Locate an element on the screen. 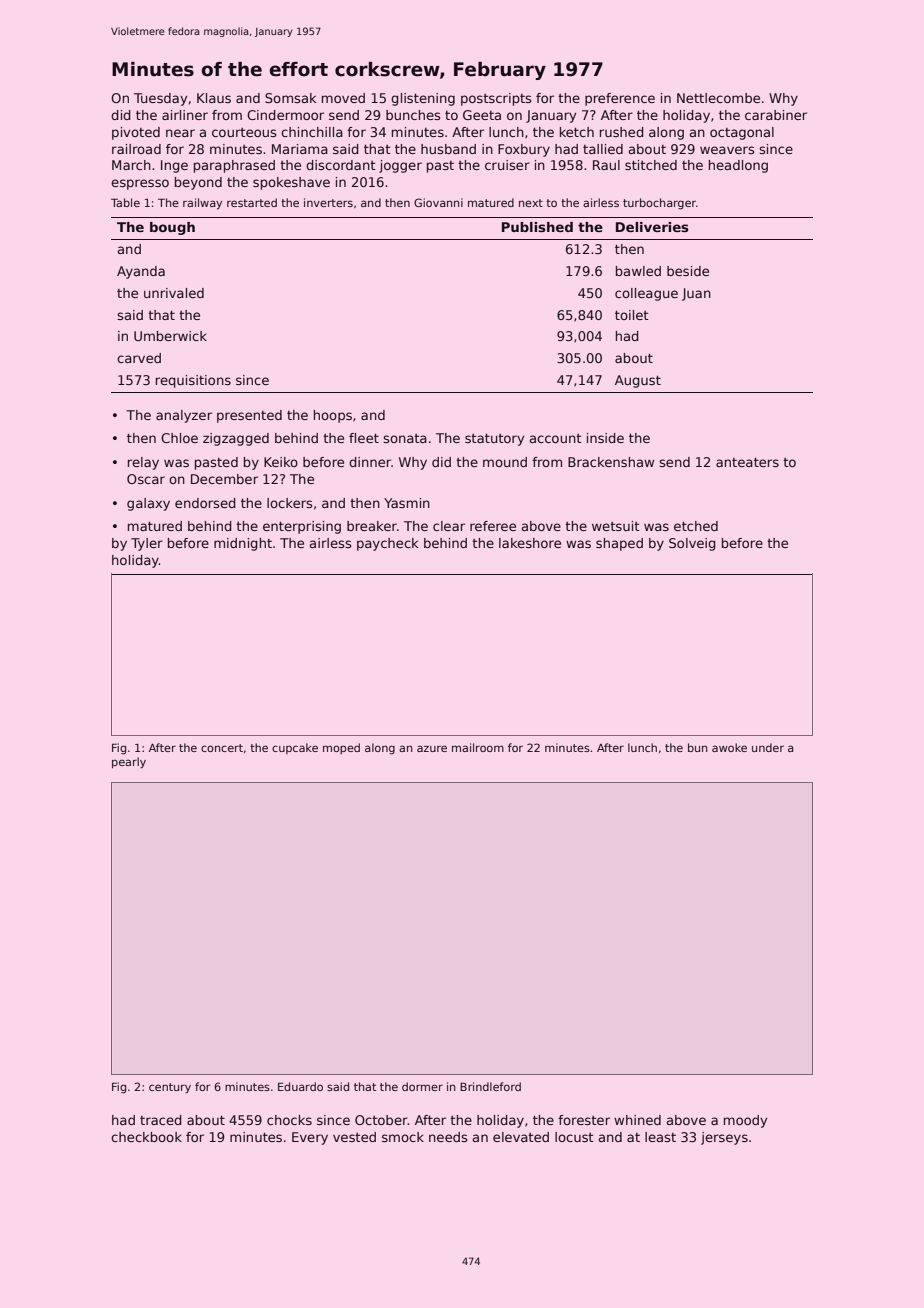 The image size is (924, 1308). whined is located at coordinates (637, 1120).
